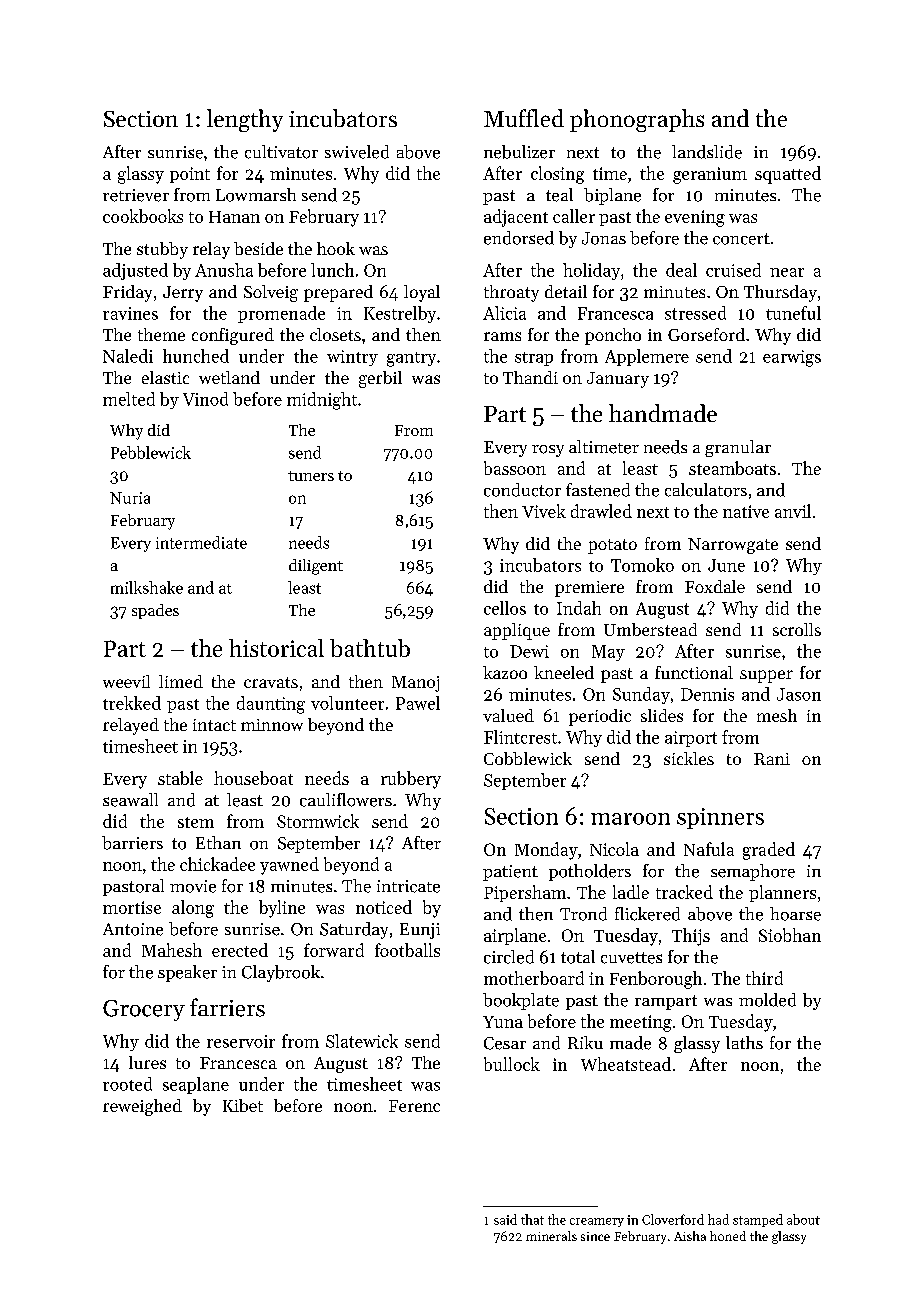 Image resolution: width=924 pixels, height=1308 pixels. Describe the element at coordinates (245, 120) in the document. I see `lengthy` at that location.
